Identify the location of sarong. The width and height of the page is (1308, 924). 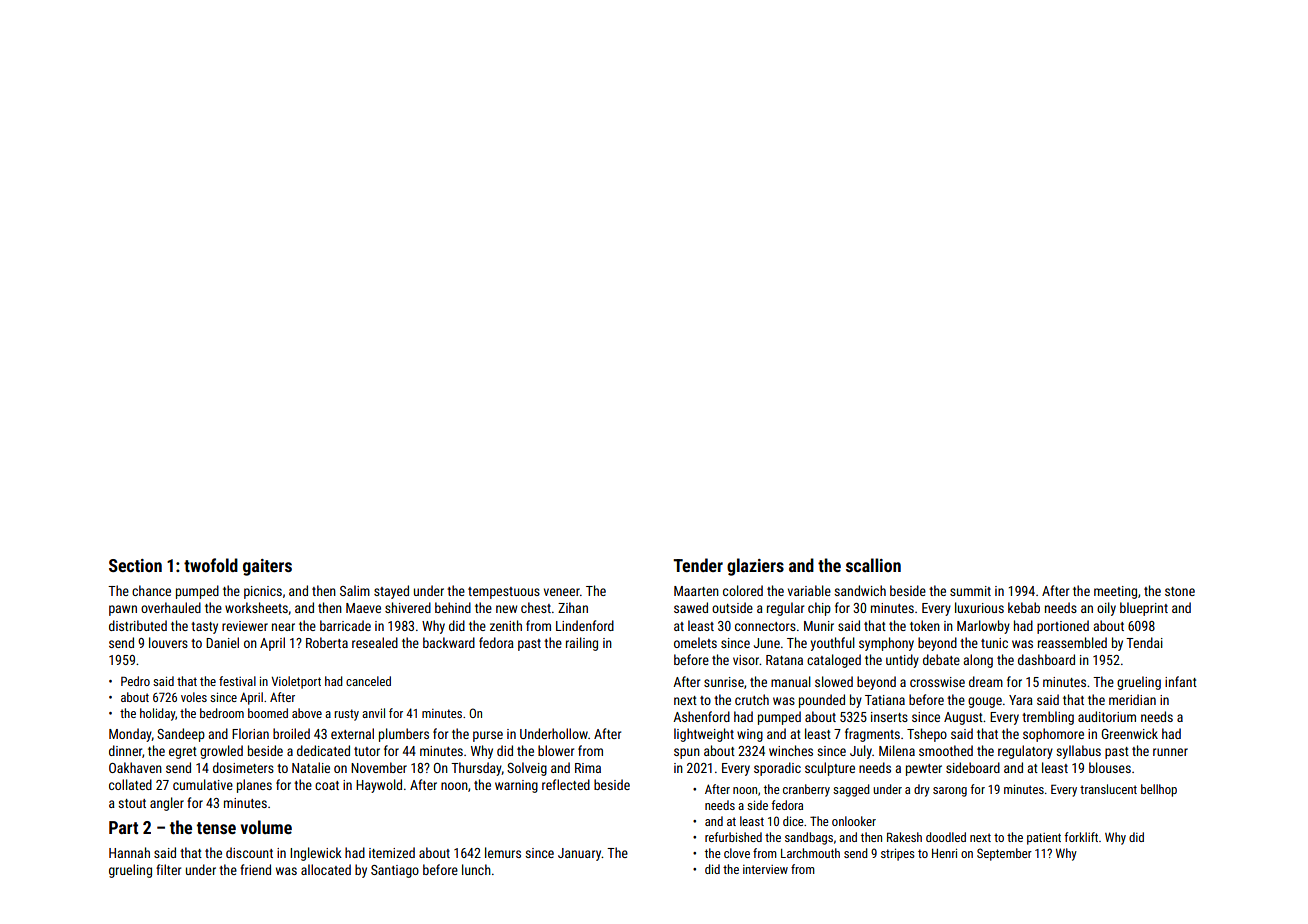
(950, 792).
